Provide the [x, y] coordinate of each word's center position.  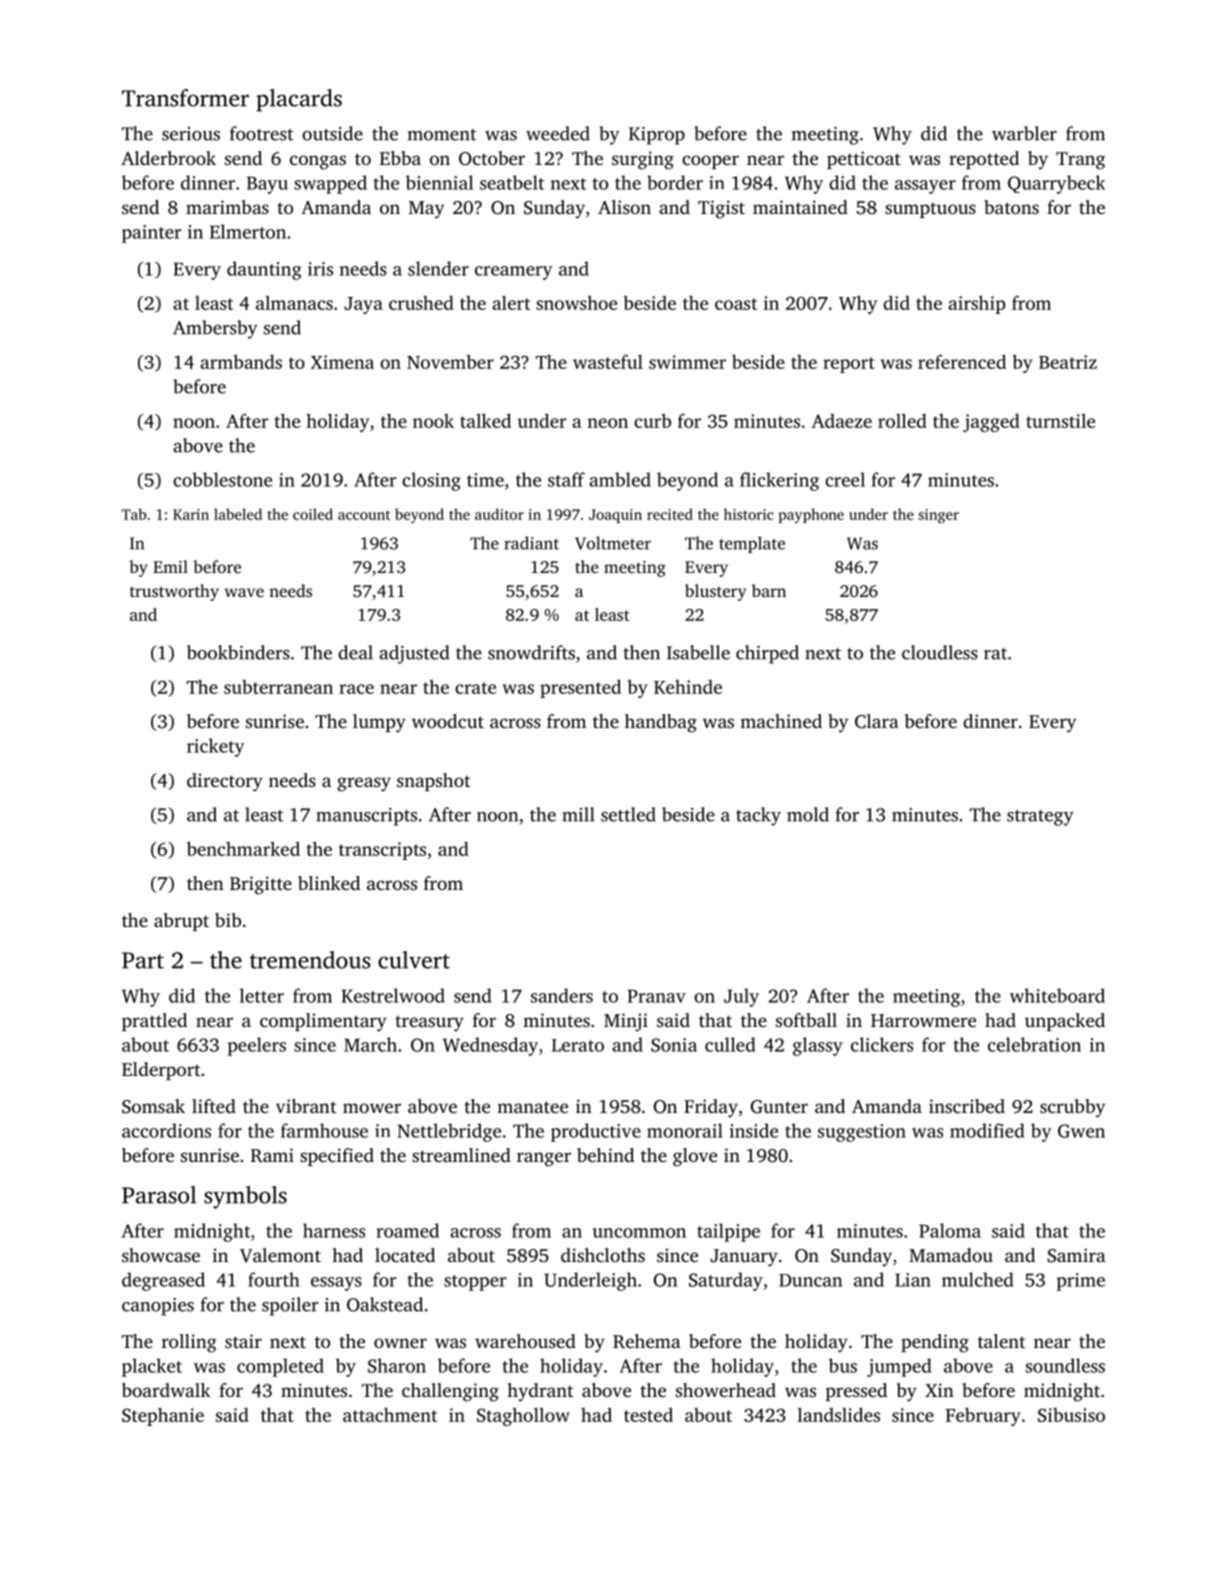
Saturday [726, 1281]
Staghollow [523, 1417]
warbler [1024, 133]
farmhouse [324, 1130]
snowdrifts [531, 652]
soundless [1065, 1365]
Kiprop [657, 136]
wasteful [608, 362]
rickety [215, 747]
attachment [390, 1415]
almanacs [294, 303]
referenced [962, 361]
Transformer [185, 98]
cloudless [940, 652]
